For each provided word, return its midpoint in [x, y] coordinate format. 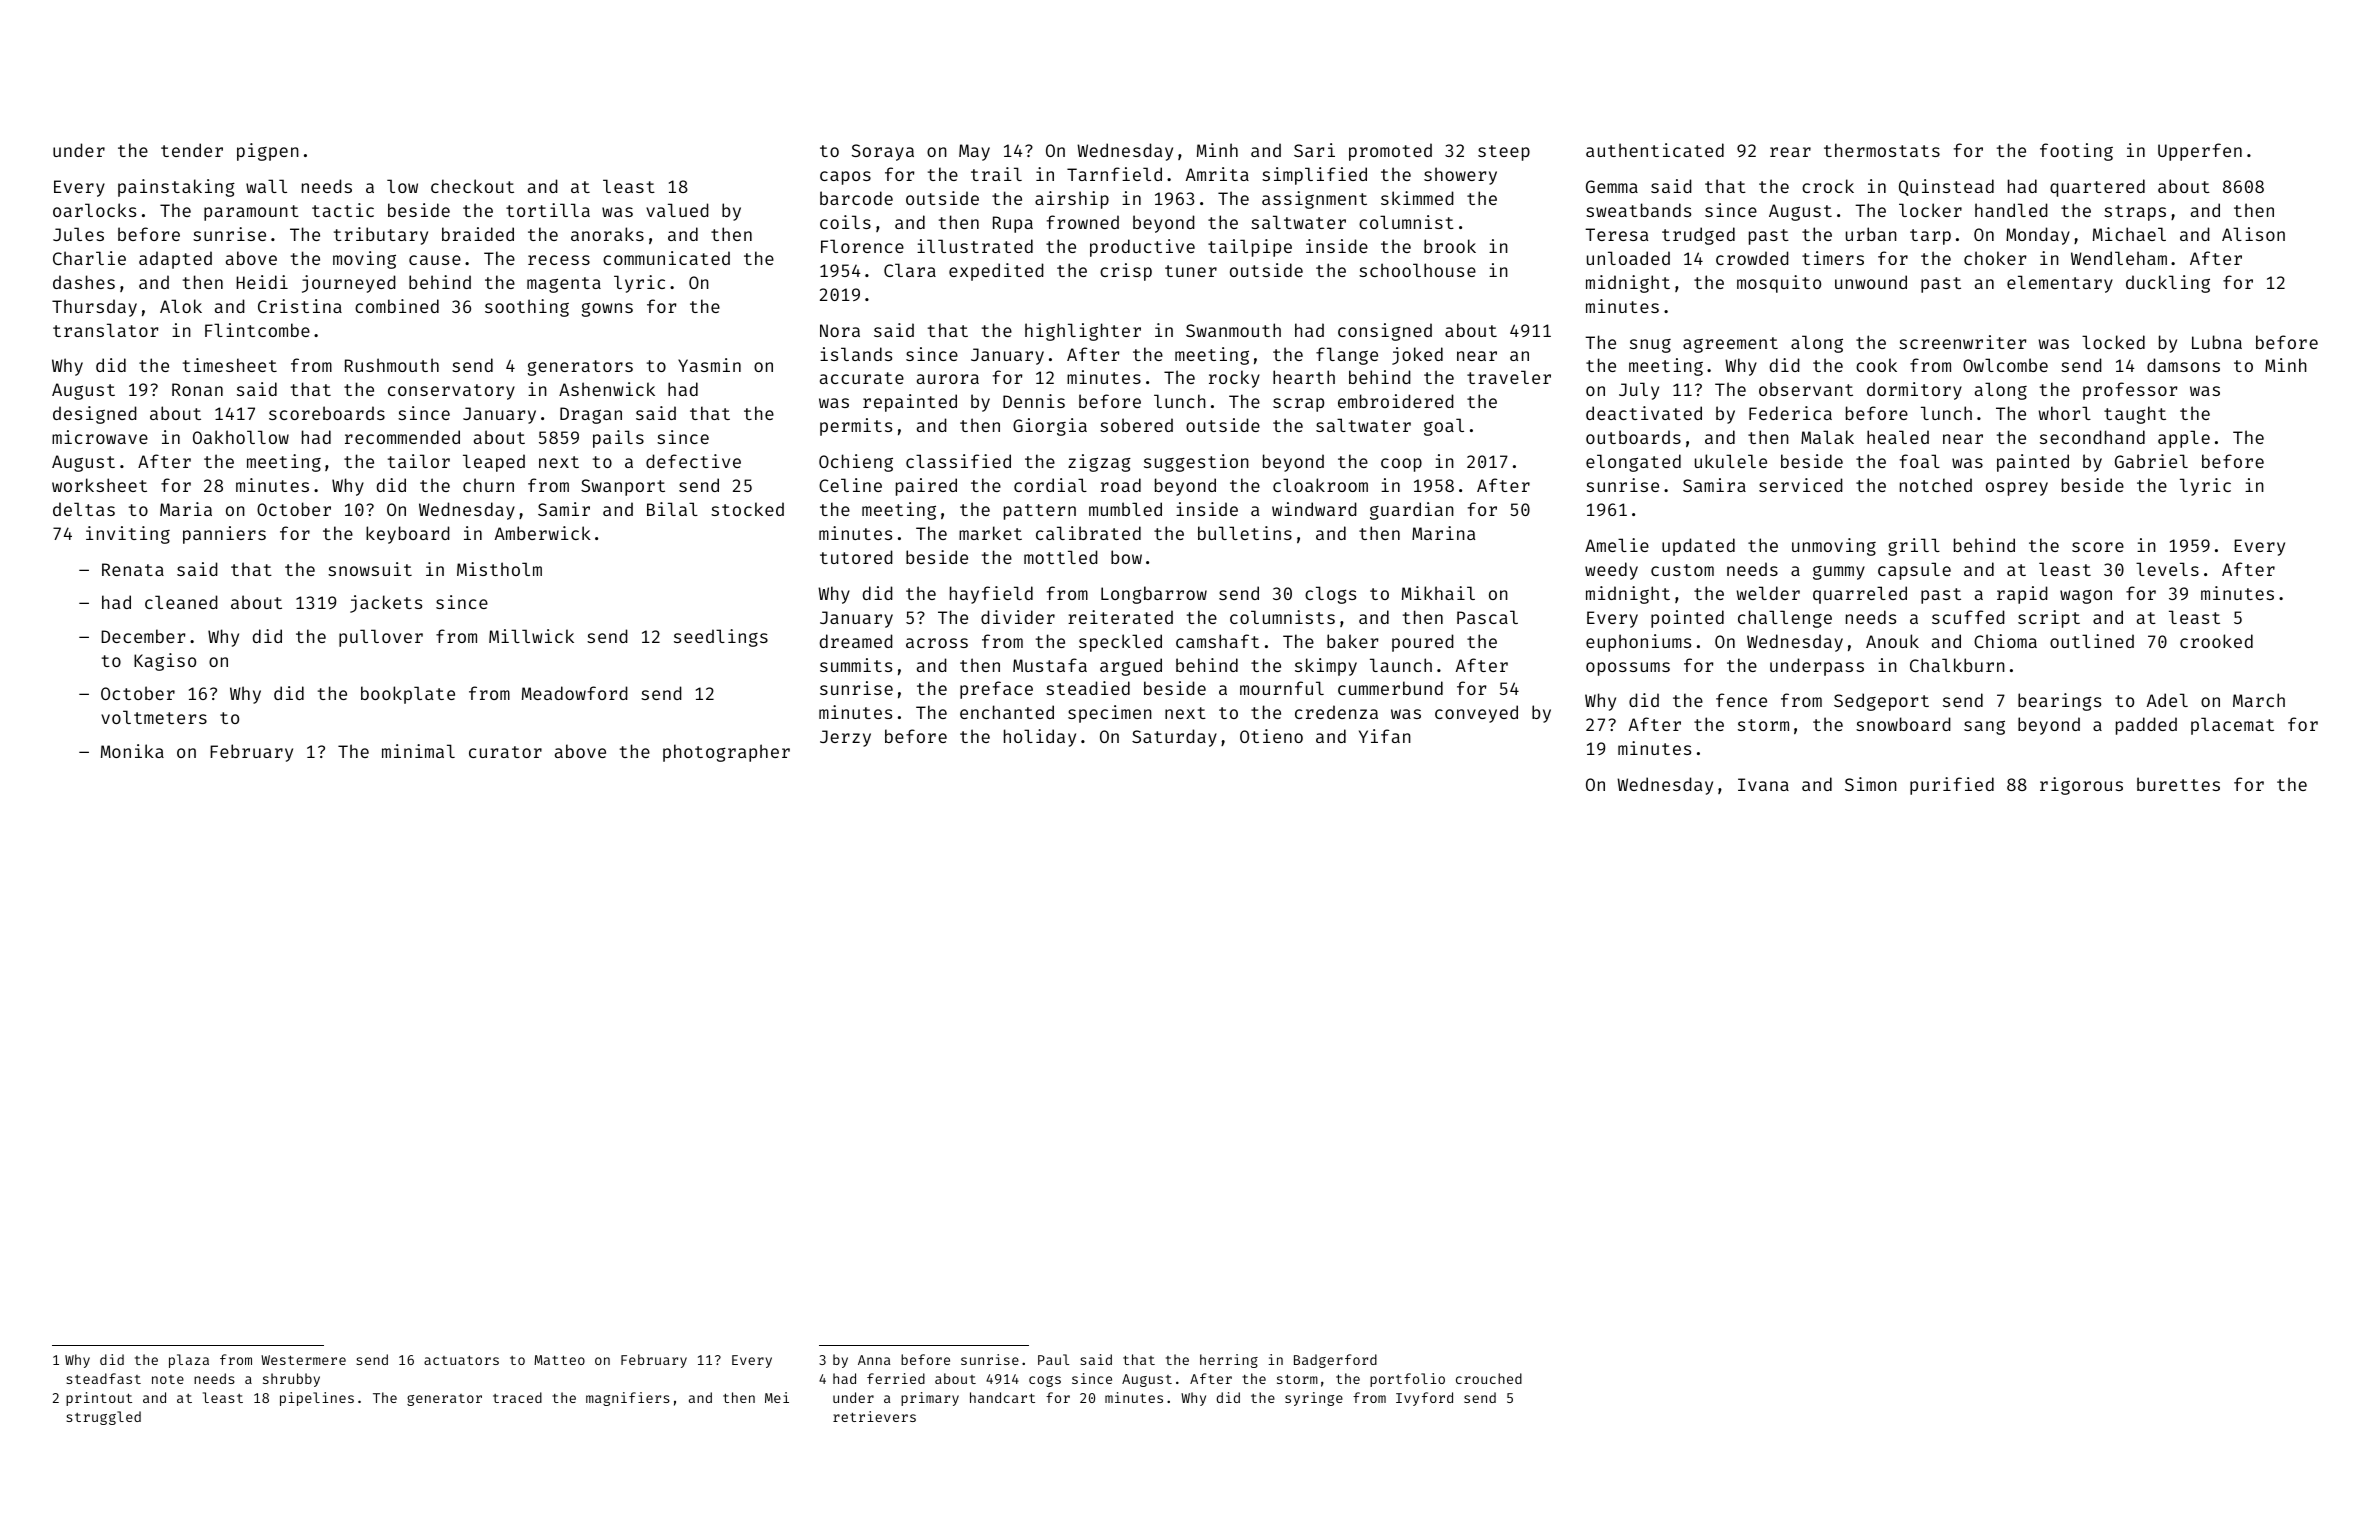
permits [856, 427]
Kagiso [165, 662]
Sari [1314, 150]
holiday [1040, 738]
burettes [2178, 784]
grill [1914, 547]
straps [2135, 213]
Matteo [559, 1360]
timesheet [230, 365]
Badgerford [1335, 1361]
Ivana [1763, 784]
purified [1952, 786]
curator [505, 752]
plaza [189, 1361]
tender [192, 150]
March [2259, 700]
